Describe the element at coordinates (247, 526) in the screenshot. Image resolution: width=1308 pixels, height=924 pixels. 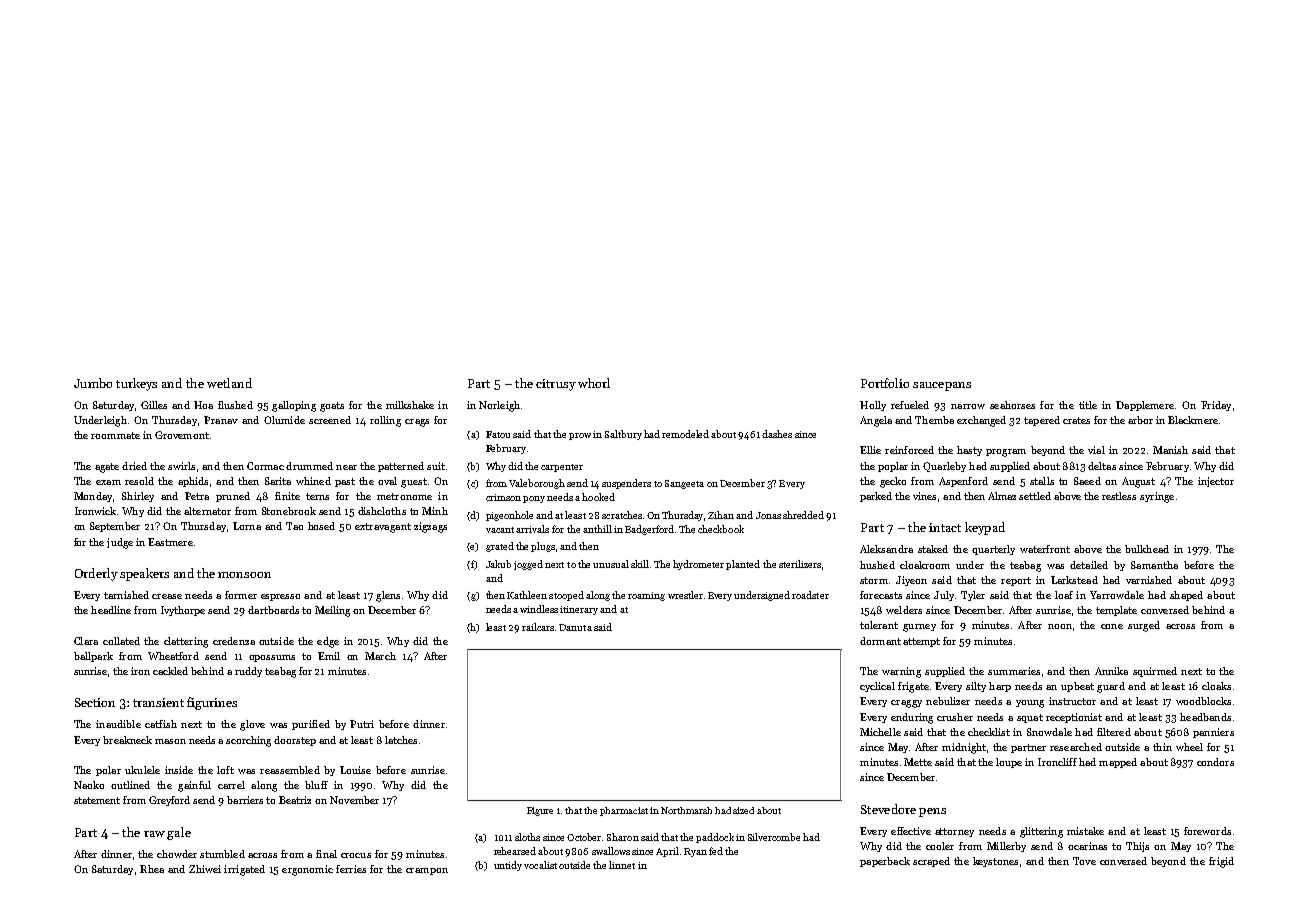
I see `Lorna` at that location.
